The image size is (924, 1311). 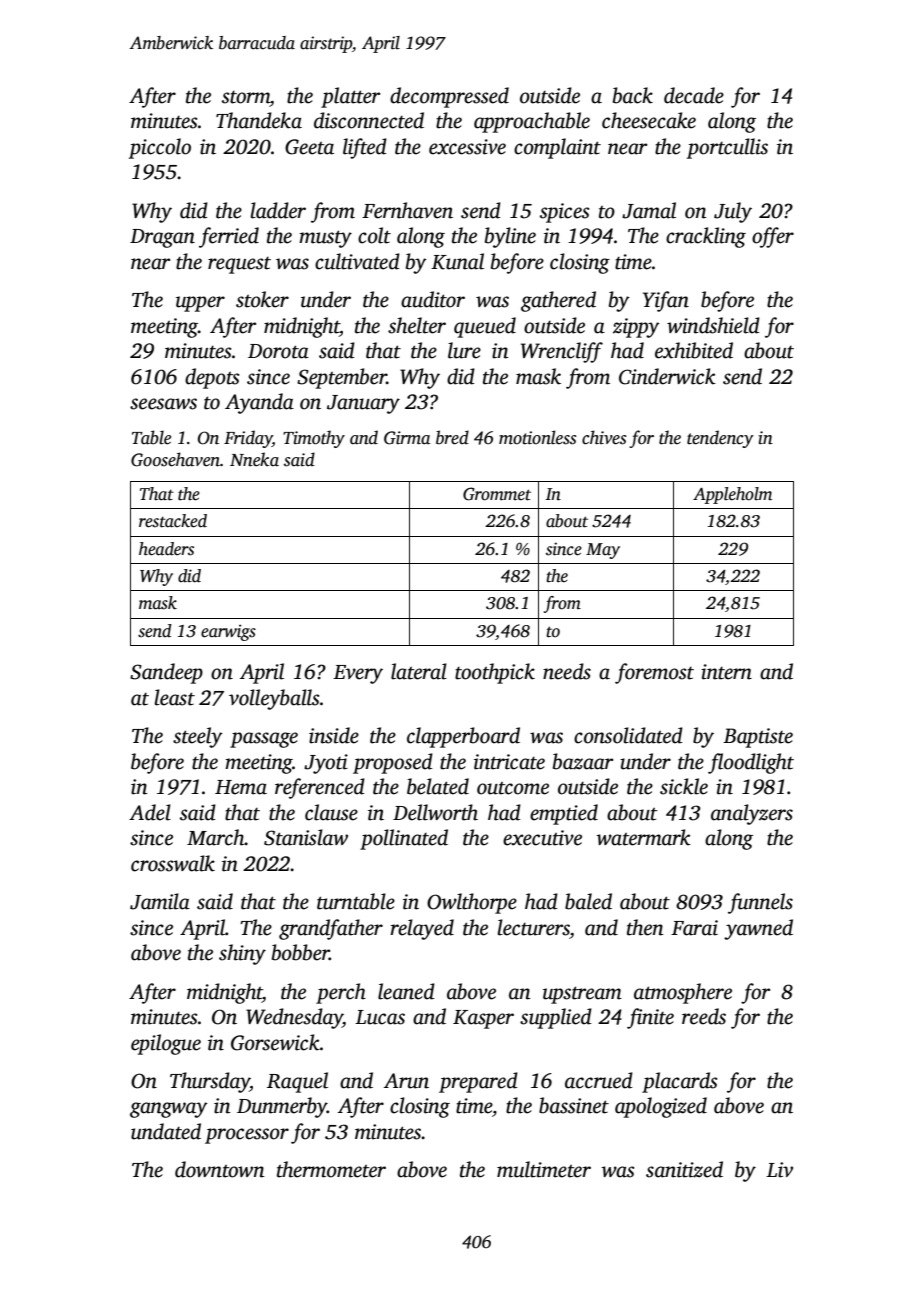 I want to click on Baptiste, so click(x=758, y=738).
